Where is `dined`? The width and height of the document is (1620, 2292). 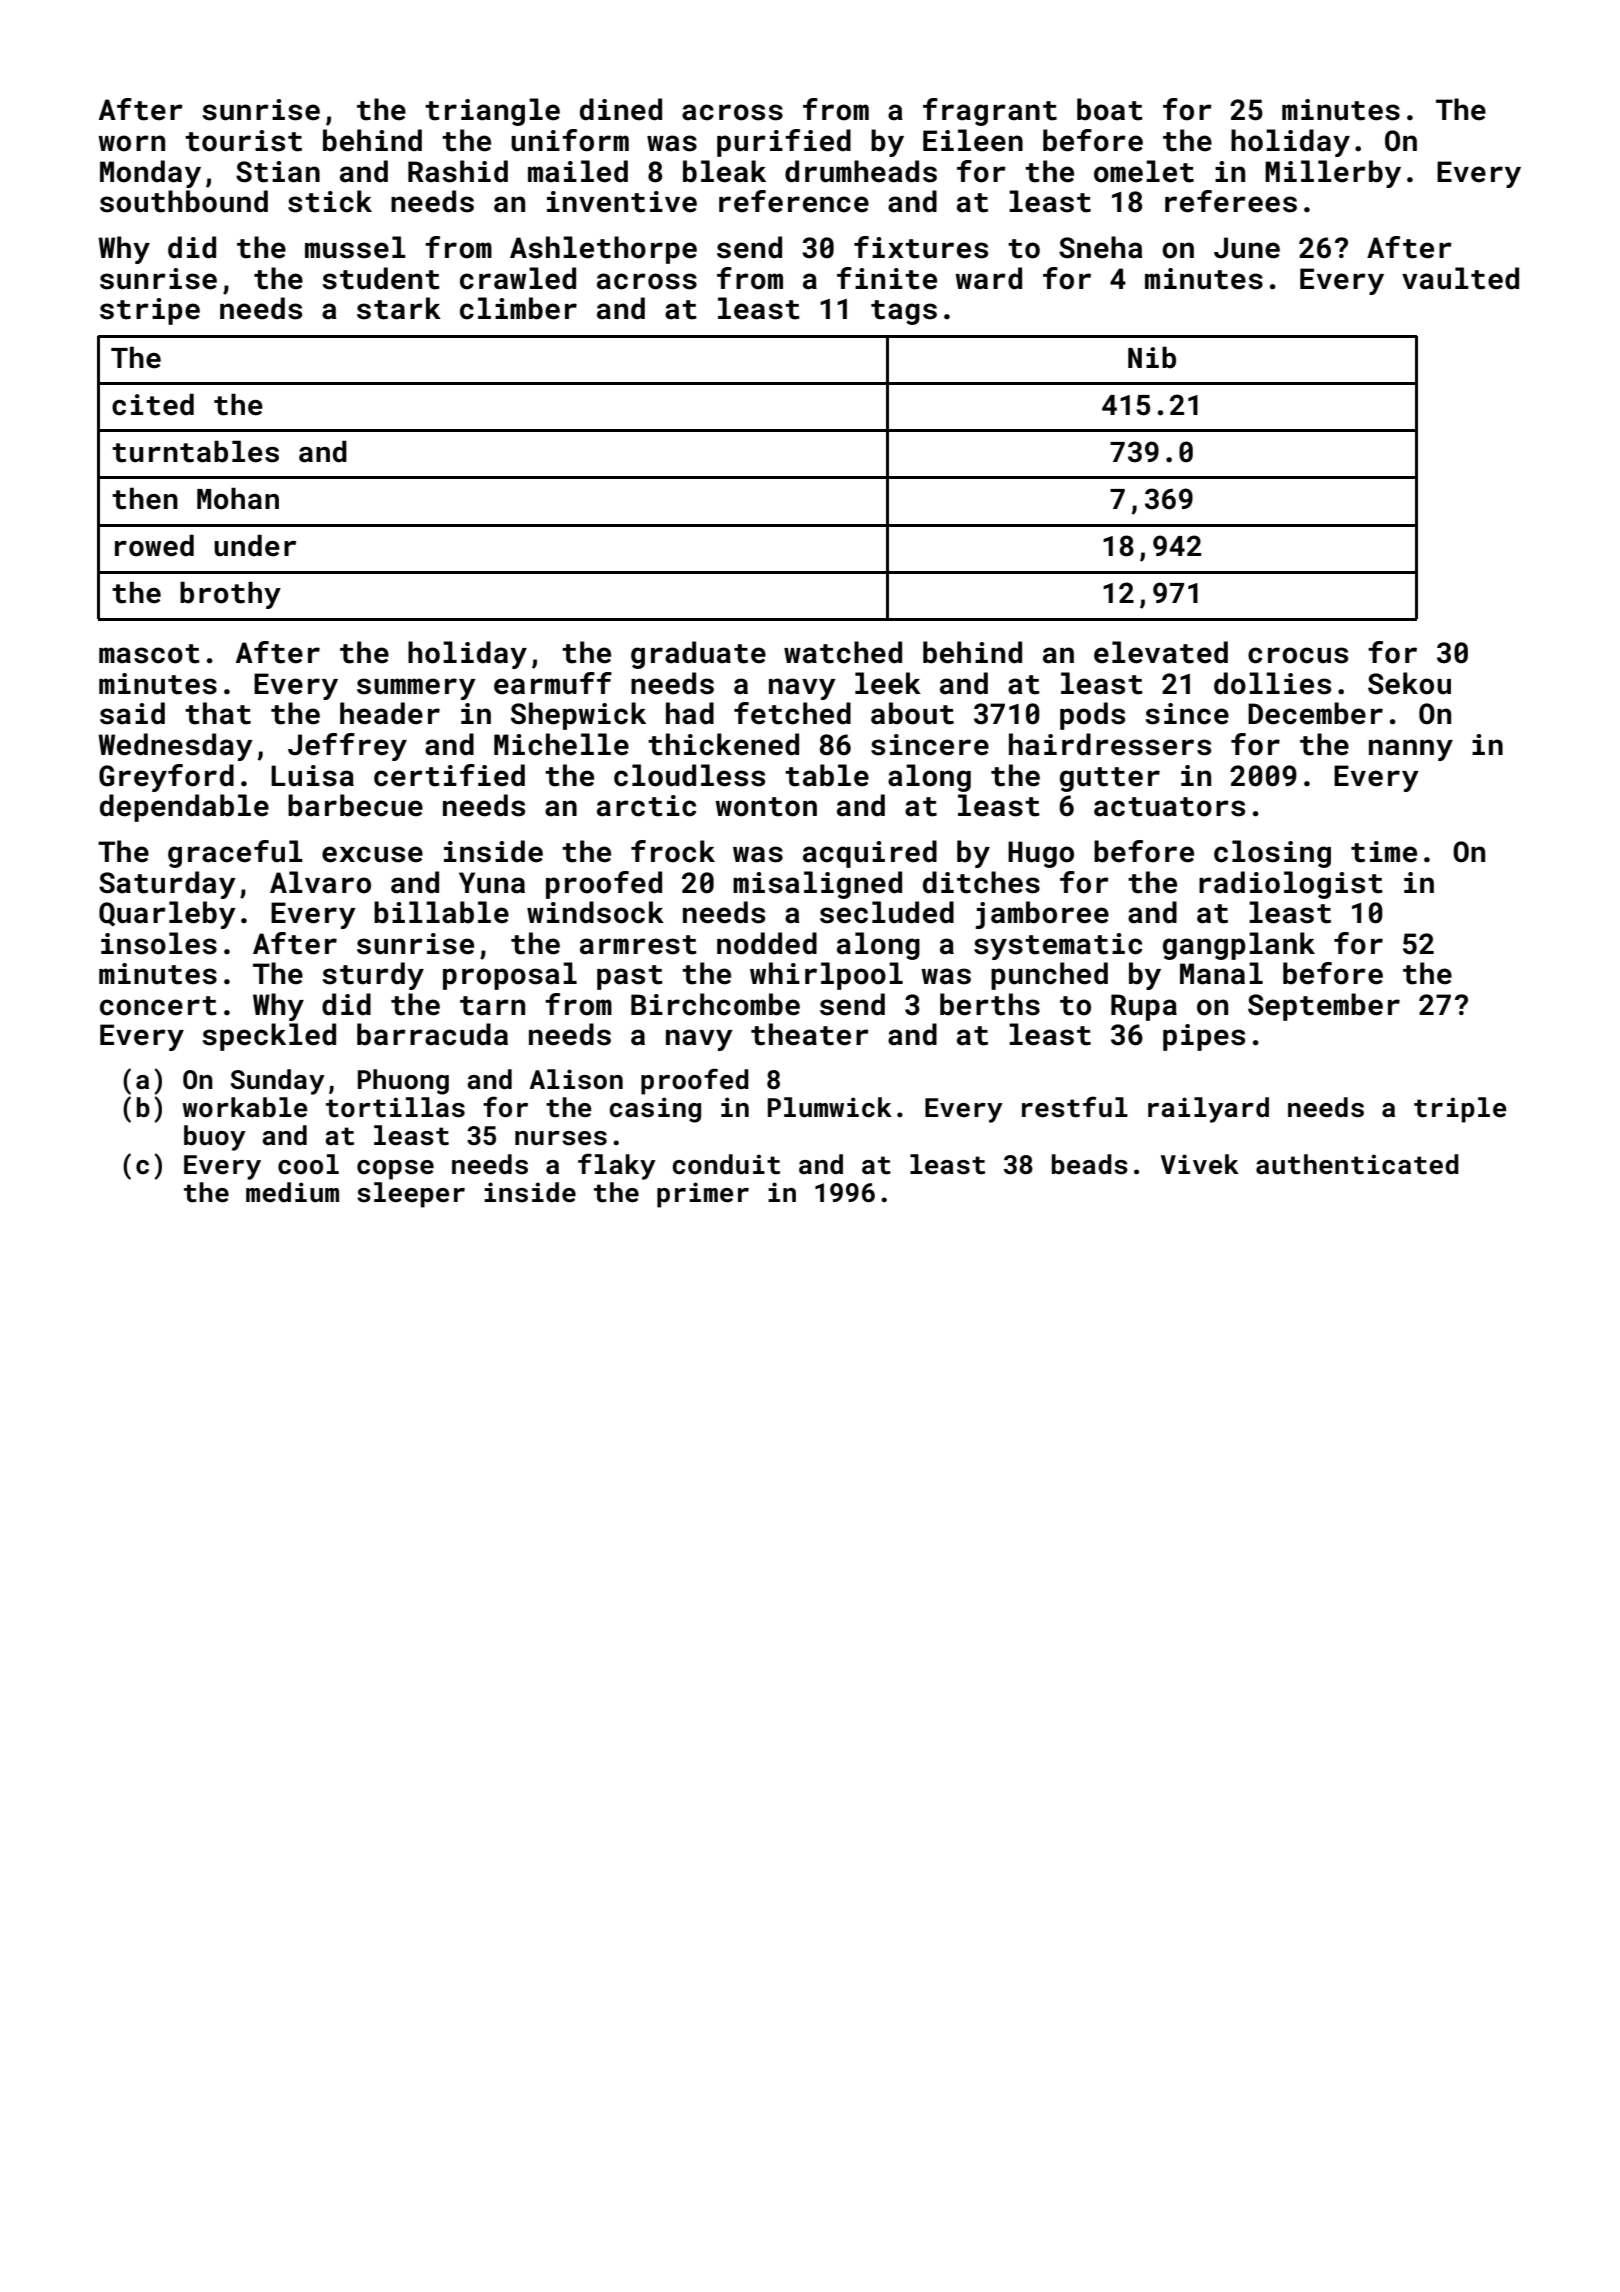 dined is located at coordinates (621, 109).
